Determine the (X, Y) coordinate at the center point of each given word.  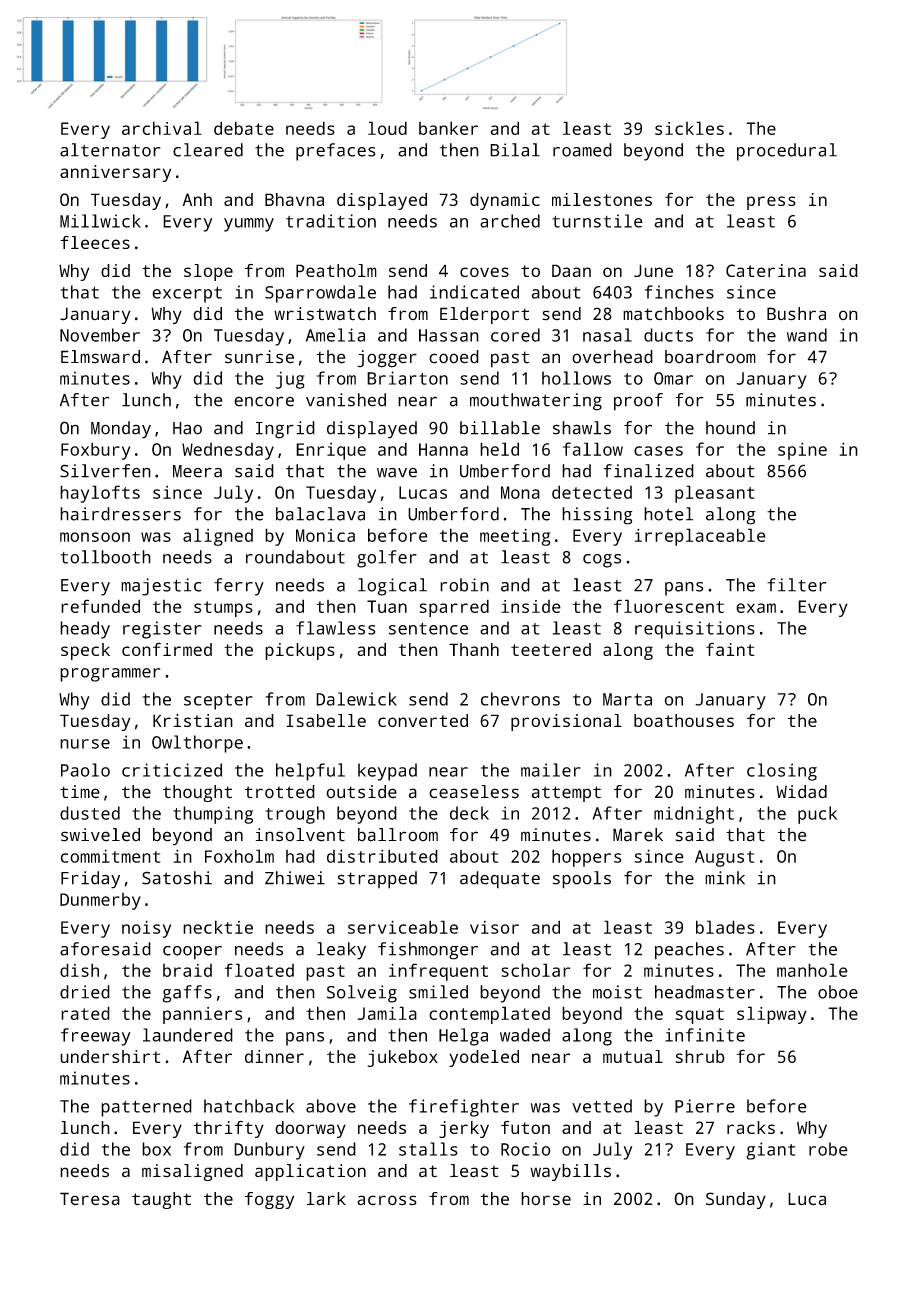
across (387, 1200)
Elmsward (100, 357)
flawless (336, 628)
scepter (218, 702)
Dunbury (269, 1151)
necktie (218, 927)
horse (546, 1199)
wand (807, 335)
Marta (627, 699)
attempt (566, 794)
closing (782, 772)
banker (448, 128)
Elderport (484, 315)
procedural (787, 152)
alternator (110, 150)
